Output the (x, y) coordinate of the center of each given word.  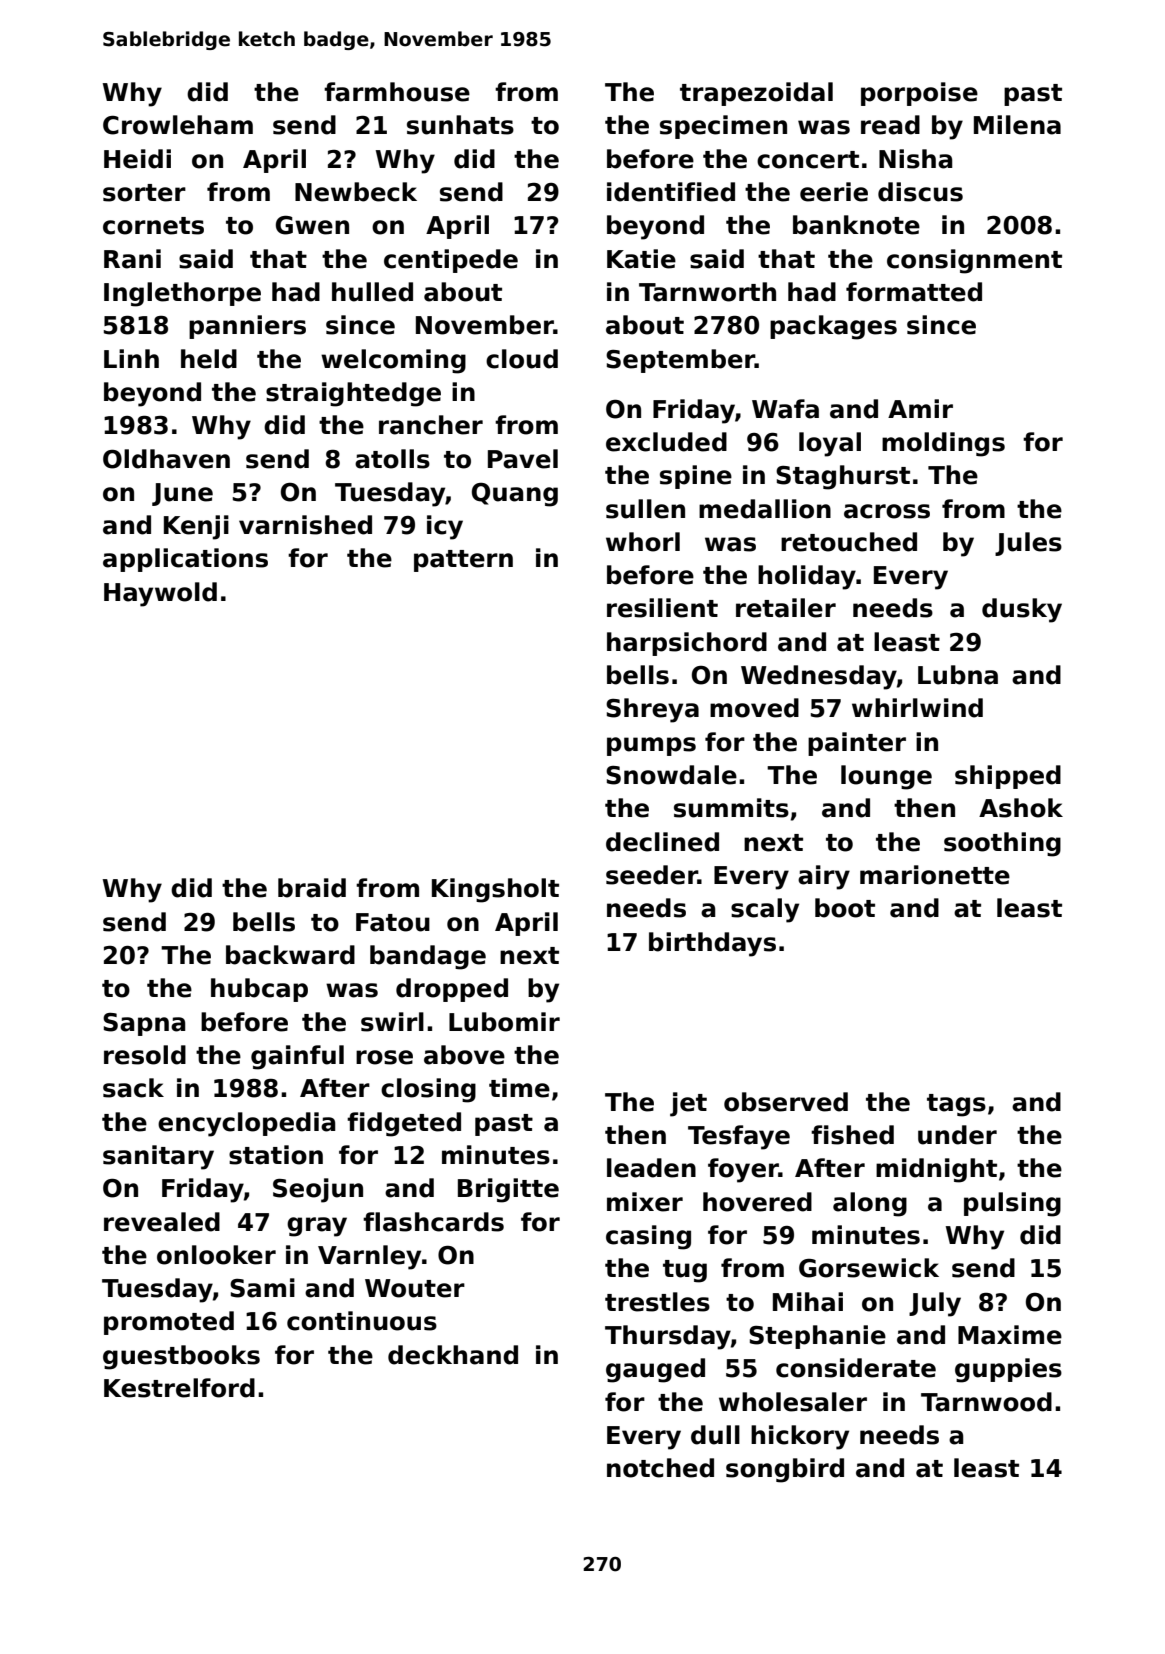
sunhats (460, 125)
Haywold (160, 594)
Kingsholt (495, 890)
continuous (362, 1321)
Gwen (312, 225)
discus (920, 192)
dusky (1022, 610)
